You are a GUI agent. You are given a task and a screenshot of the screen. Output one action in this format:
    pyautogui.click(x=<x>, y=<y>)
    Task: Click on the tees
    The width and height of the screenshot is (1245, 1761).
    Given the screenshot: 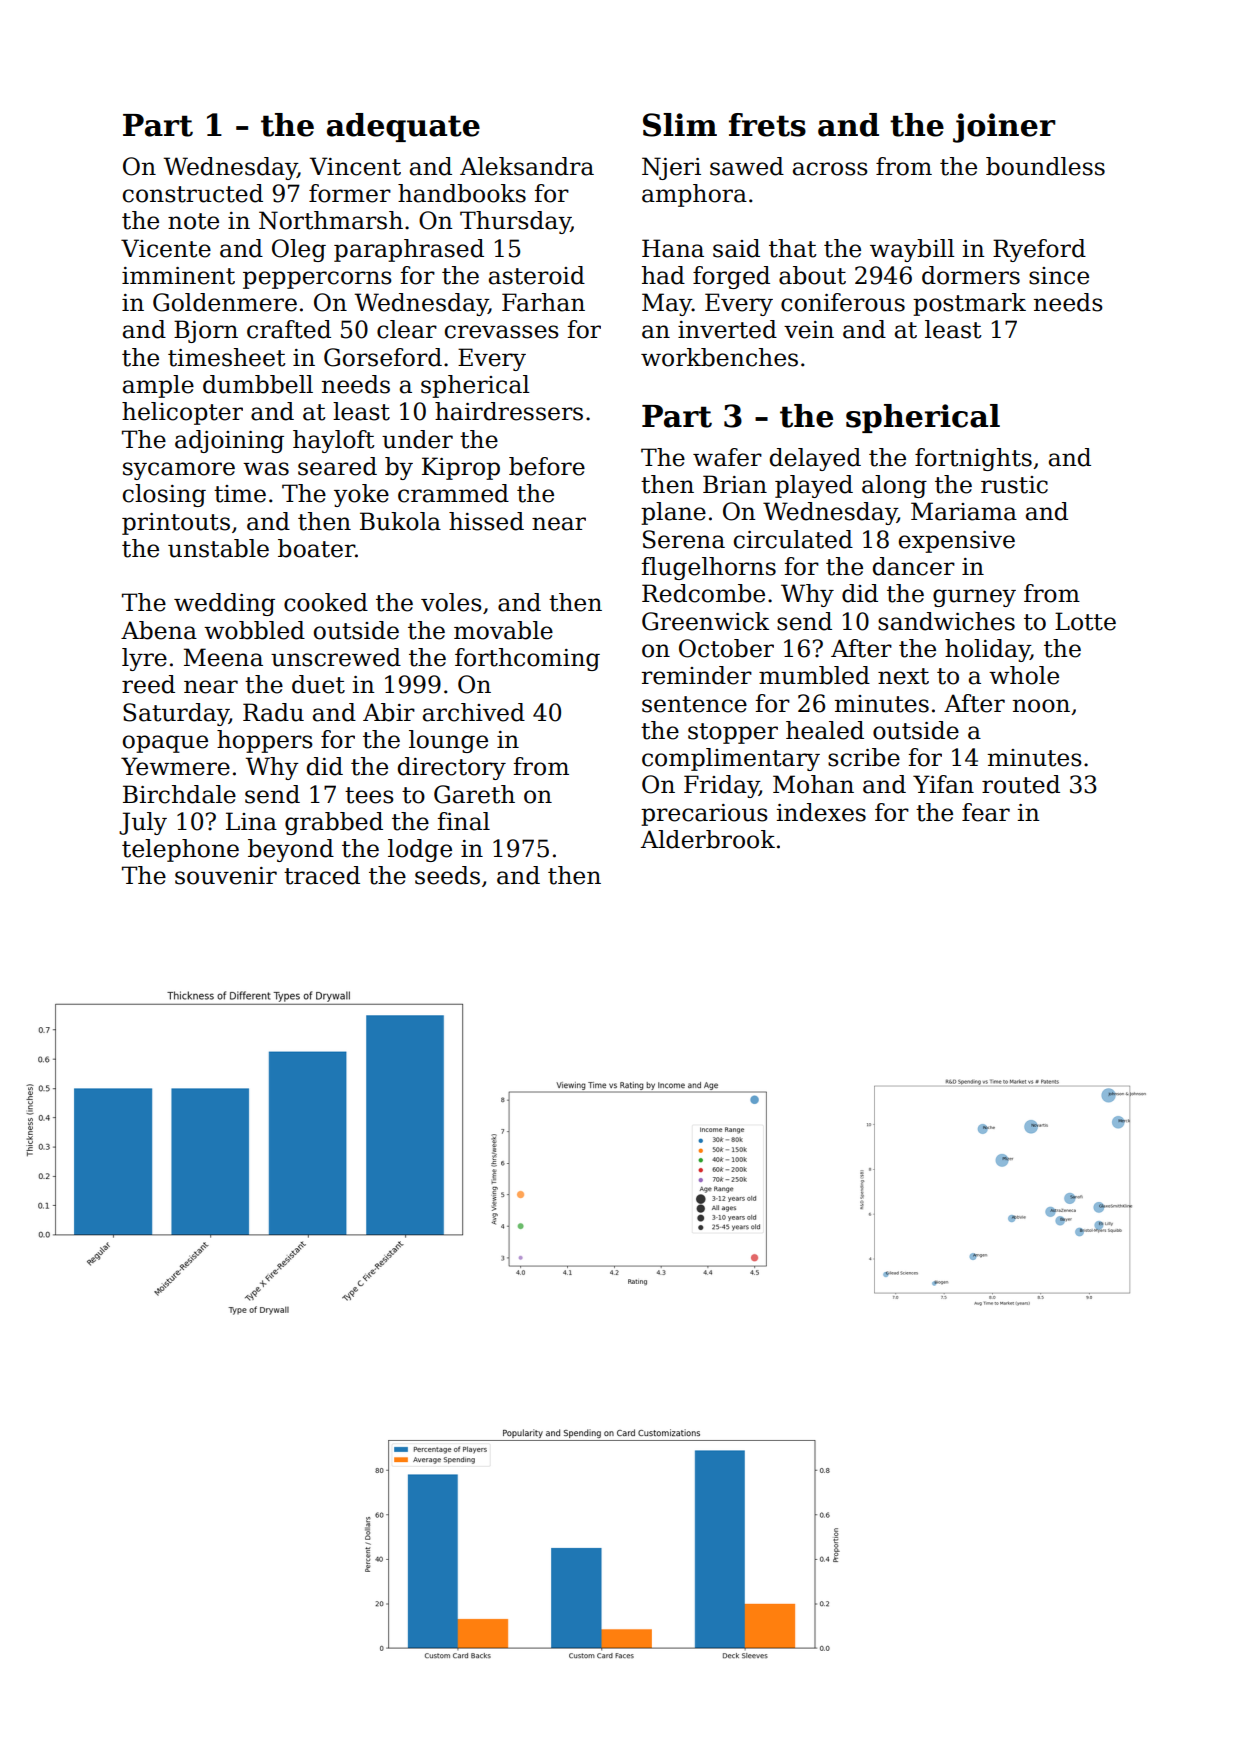 What is the action you would take?
    pyautogui.click(x=369, y=795)
